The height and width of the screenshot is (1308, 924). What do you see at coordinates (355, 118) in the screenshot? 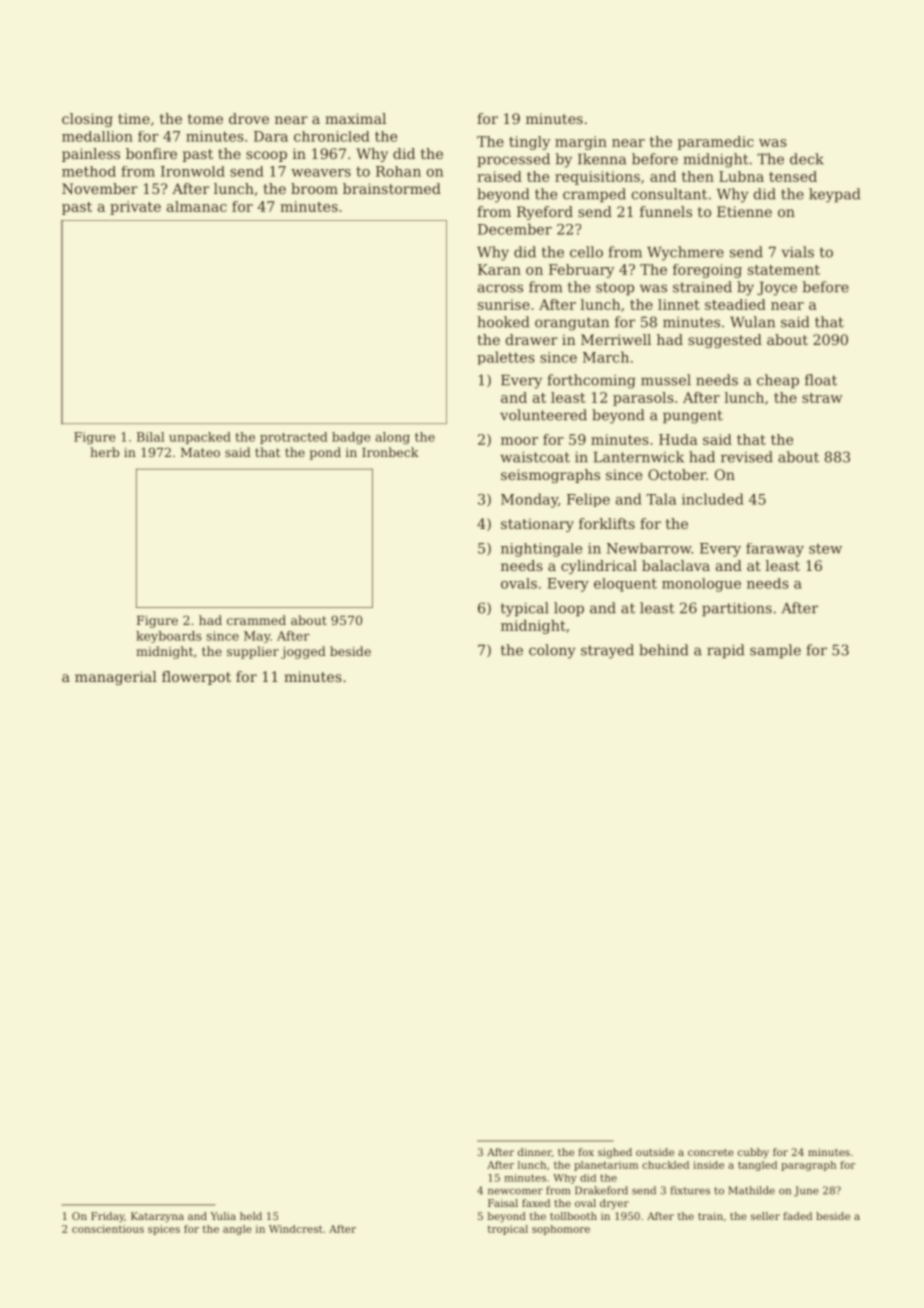
I see `maximal` at bounding box center [355, 118].
